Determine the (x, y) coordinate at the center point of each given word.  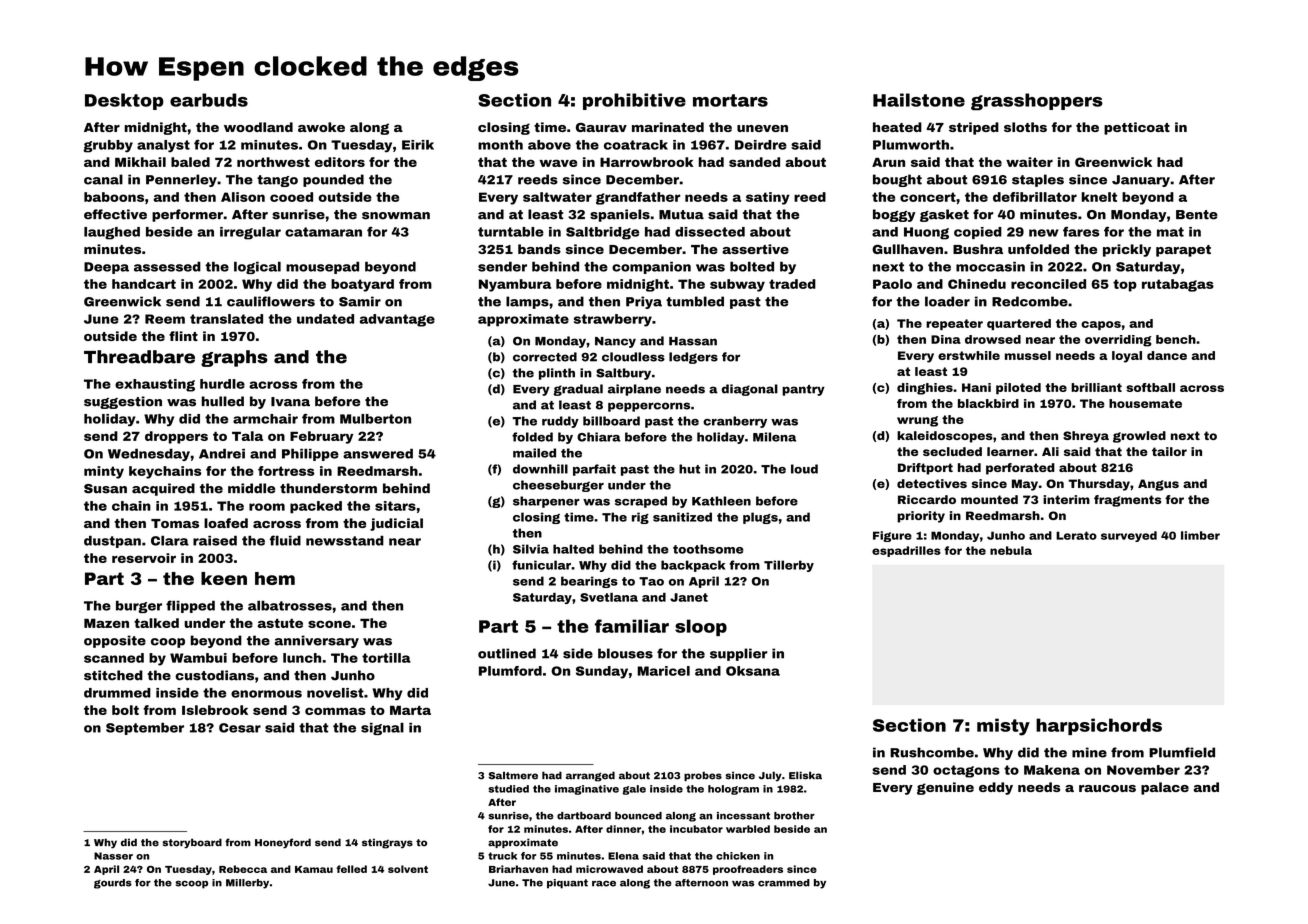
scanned (114, 658)
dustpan (112, 542)
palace (1165, 788)
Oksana (753, 671)
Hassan (693, 341)
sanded (754, 162)
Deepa (106, 268)
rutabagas (1178, 285)
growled (1139, 437)
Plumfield (1182, 752)
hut (689, 469)
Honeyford (283, 843)
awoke (321, 127)
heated (897, 127)
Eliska (805, 775)
